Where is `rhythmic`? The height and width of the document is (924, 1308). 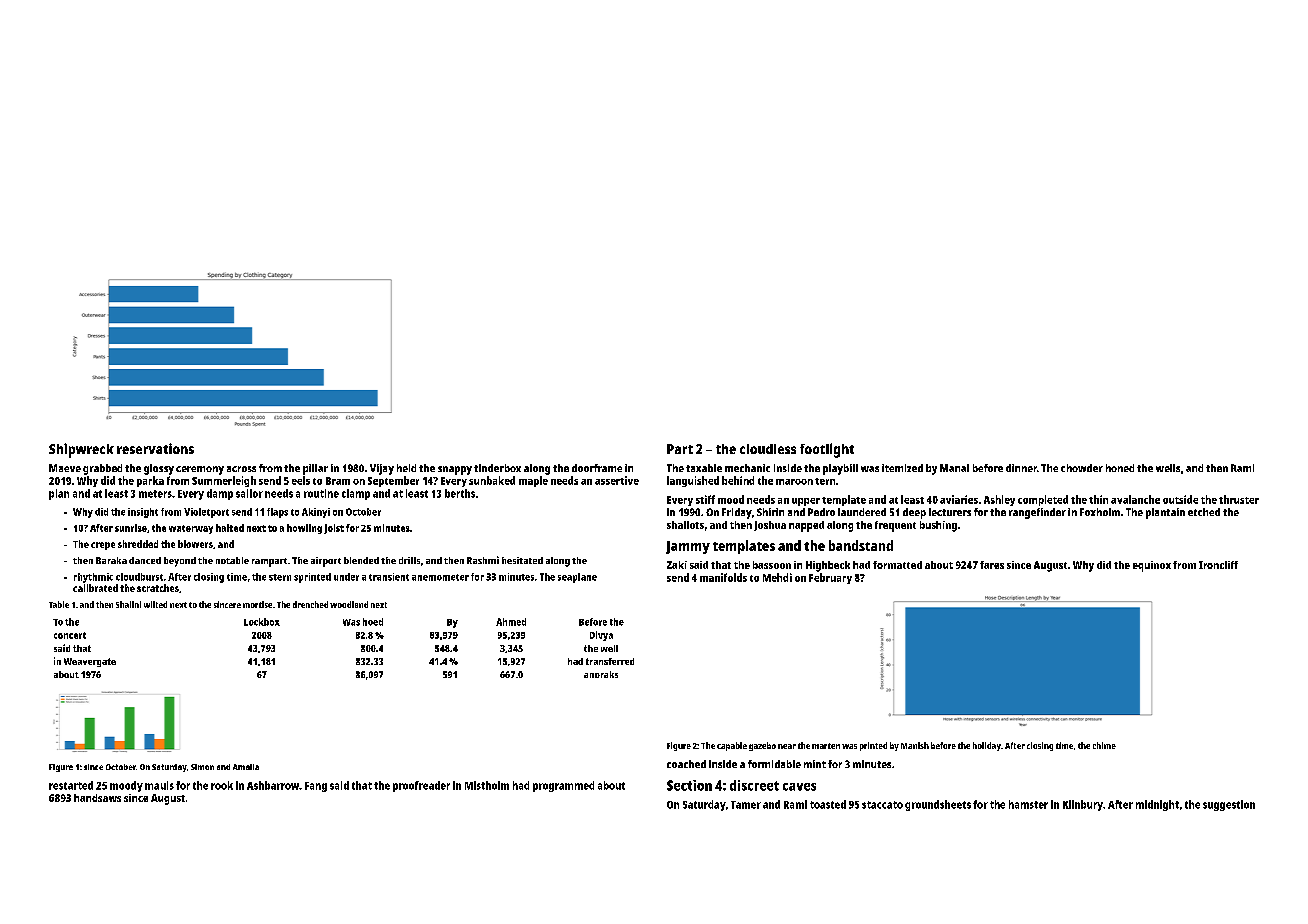
rhythmic is located at coordinates (93, 578).
